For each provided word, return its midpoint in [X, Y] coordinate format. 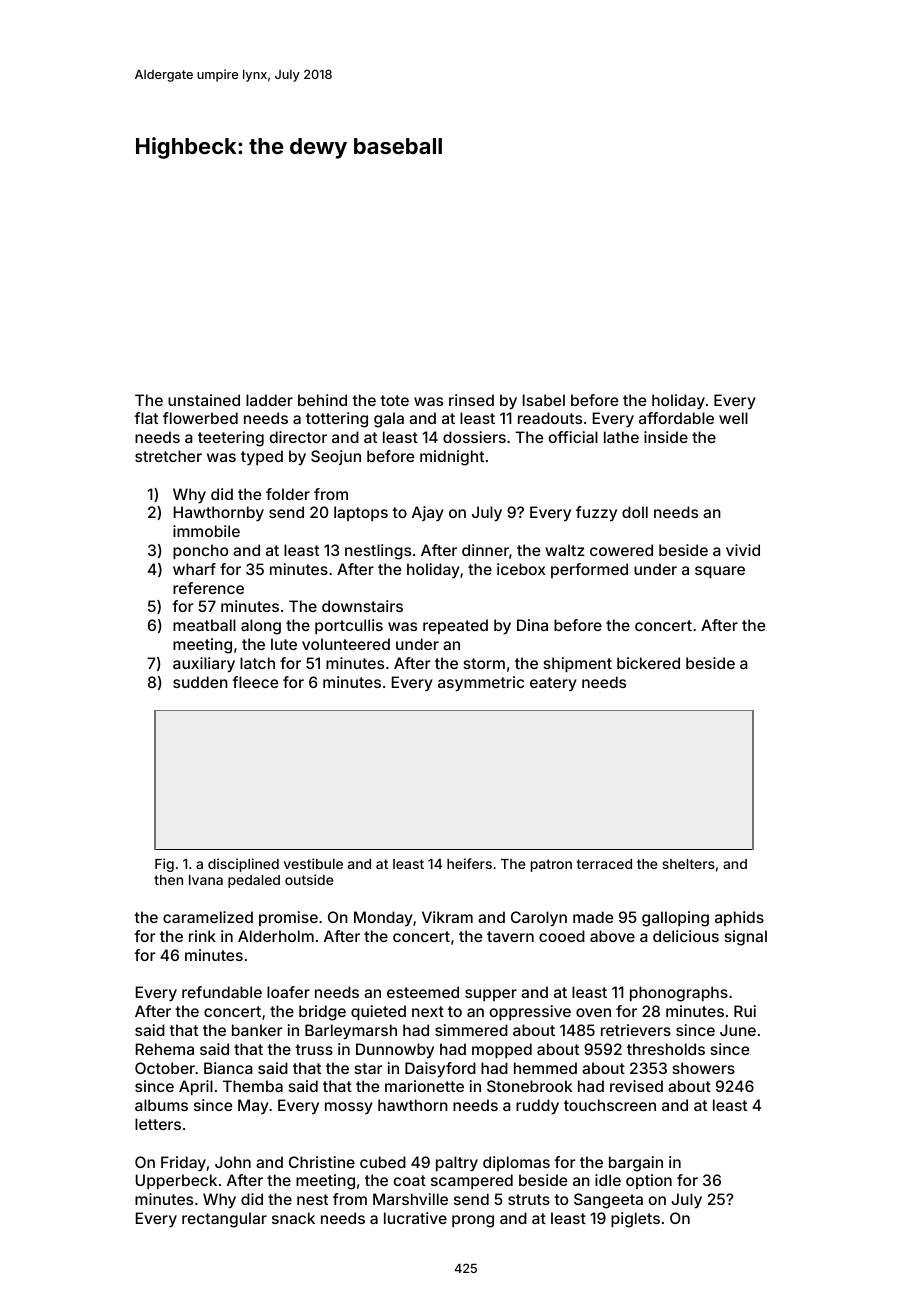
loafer [288, 992]
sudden [200, 682]
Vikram [447, 917]
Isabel [544, 400]
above [612, 936]
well [733, 418]
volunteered [346, 644]
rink [202, 936]
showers [703, 1068]
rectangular [224, 1220]
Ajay [428, 513]
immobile [206, 531]
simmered [471, 1030]
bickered [648, 663]
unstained [204, 400]
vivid [743, 550]
